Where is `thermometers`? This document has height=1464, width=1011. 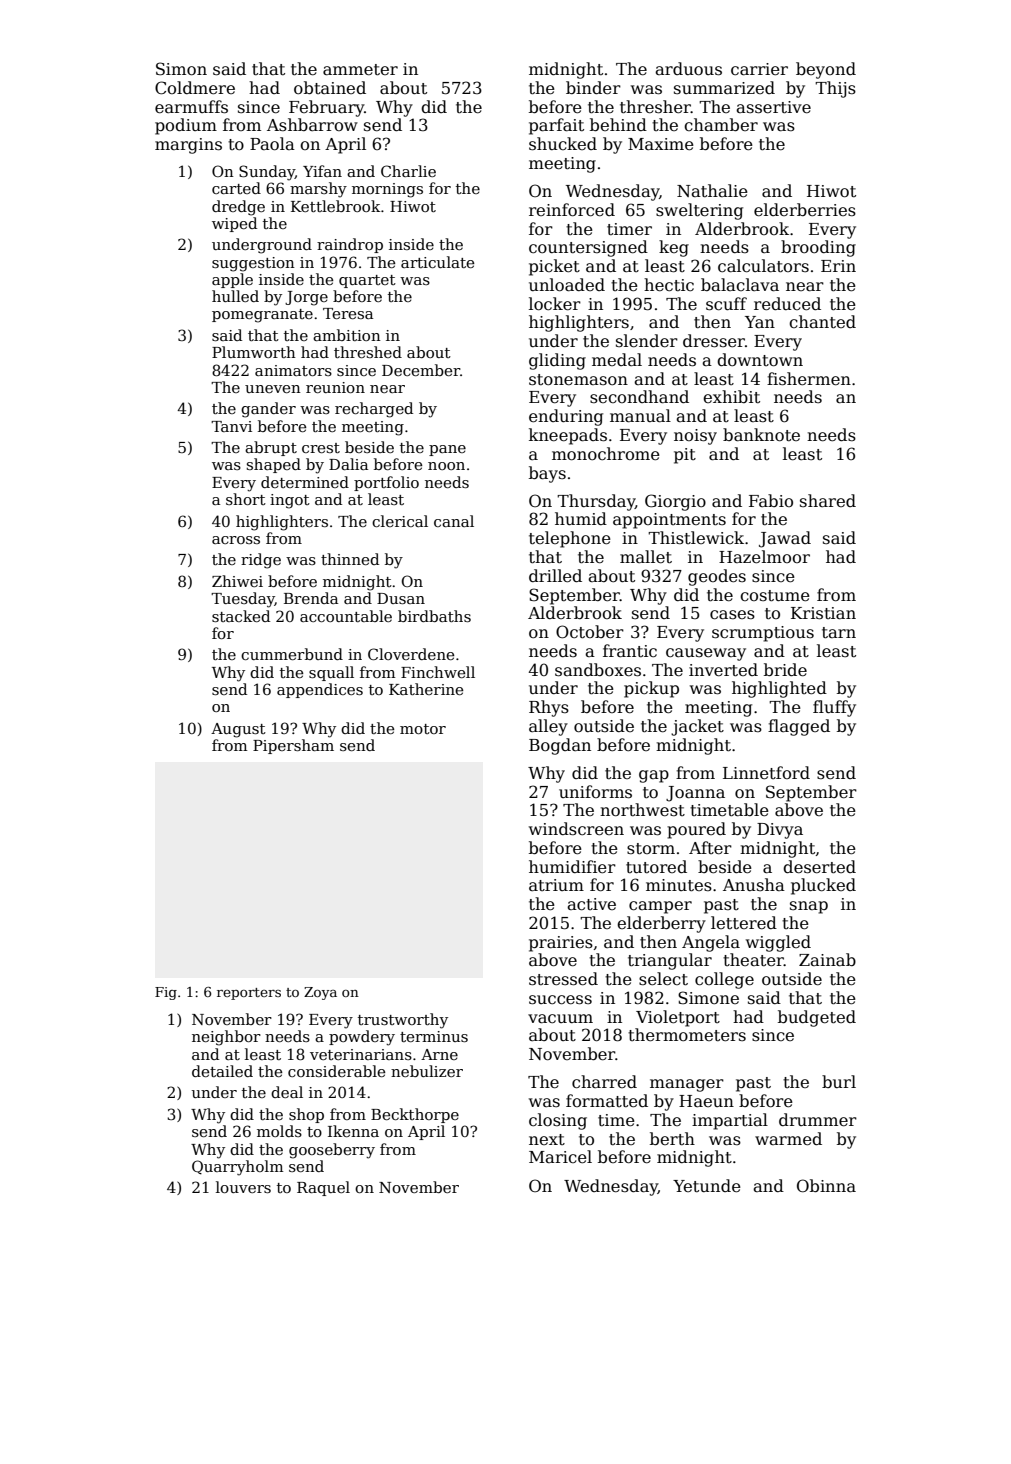 thermometers is located at coordinates (687, 1035).
